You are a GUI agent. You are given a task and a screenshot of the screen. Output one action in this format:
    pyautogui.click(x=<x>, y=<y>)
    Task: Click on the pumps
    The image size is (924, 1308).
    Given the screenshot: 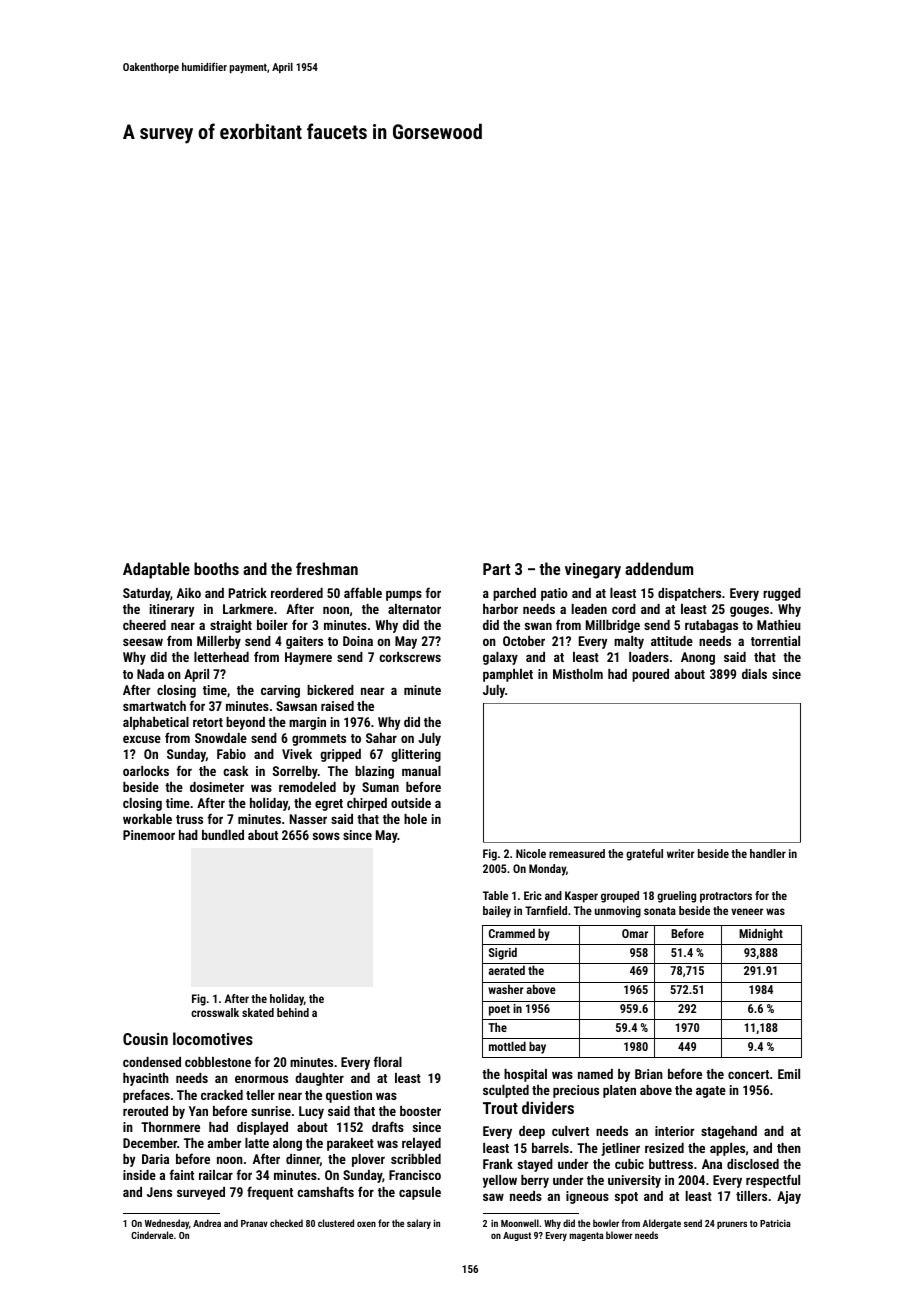 What is the action you would take?
    pyautogui.click(x=404, y=595)
